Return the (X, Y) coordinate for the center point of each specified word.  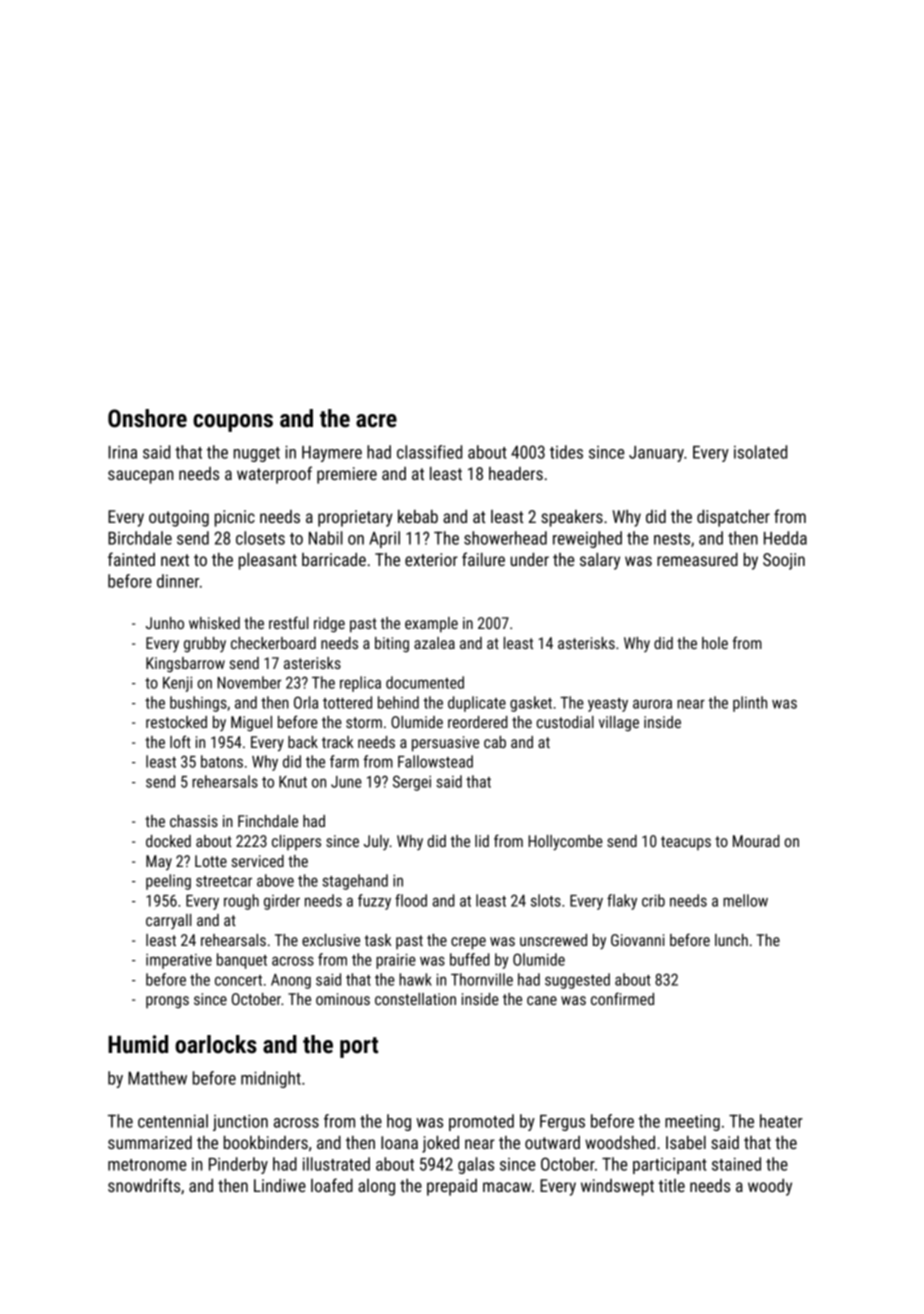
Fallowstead (435, 761)
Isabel (686, 1142)
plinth (750, 704)
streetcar (224, 881)
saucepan (140, 477)
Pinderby (238, 1165)
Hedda (785, 538)
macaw (507, 1187)
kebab (418, 516)
